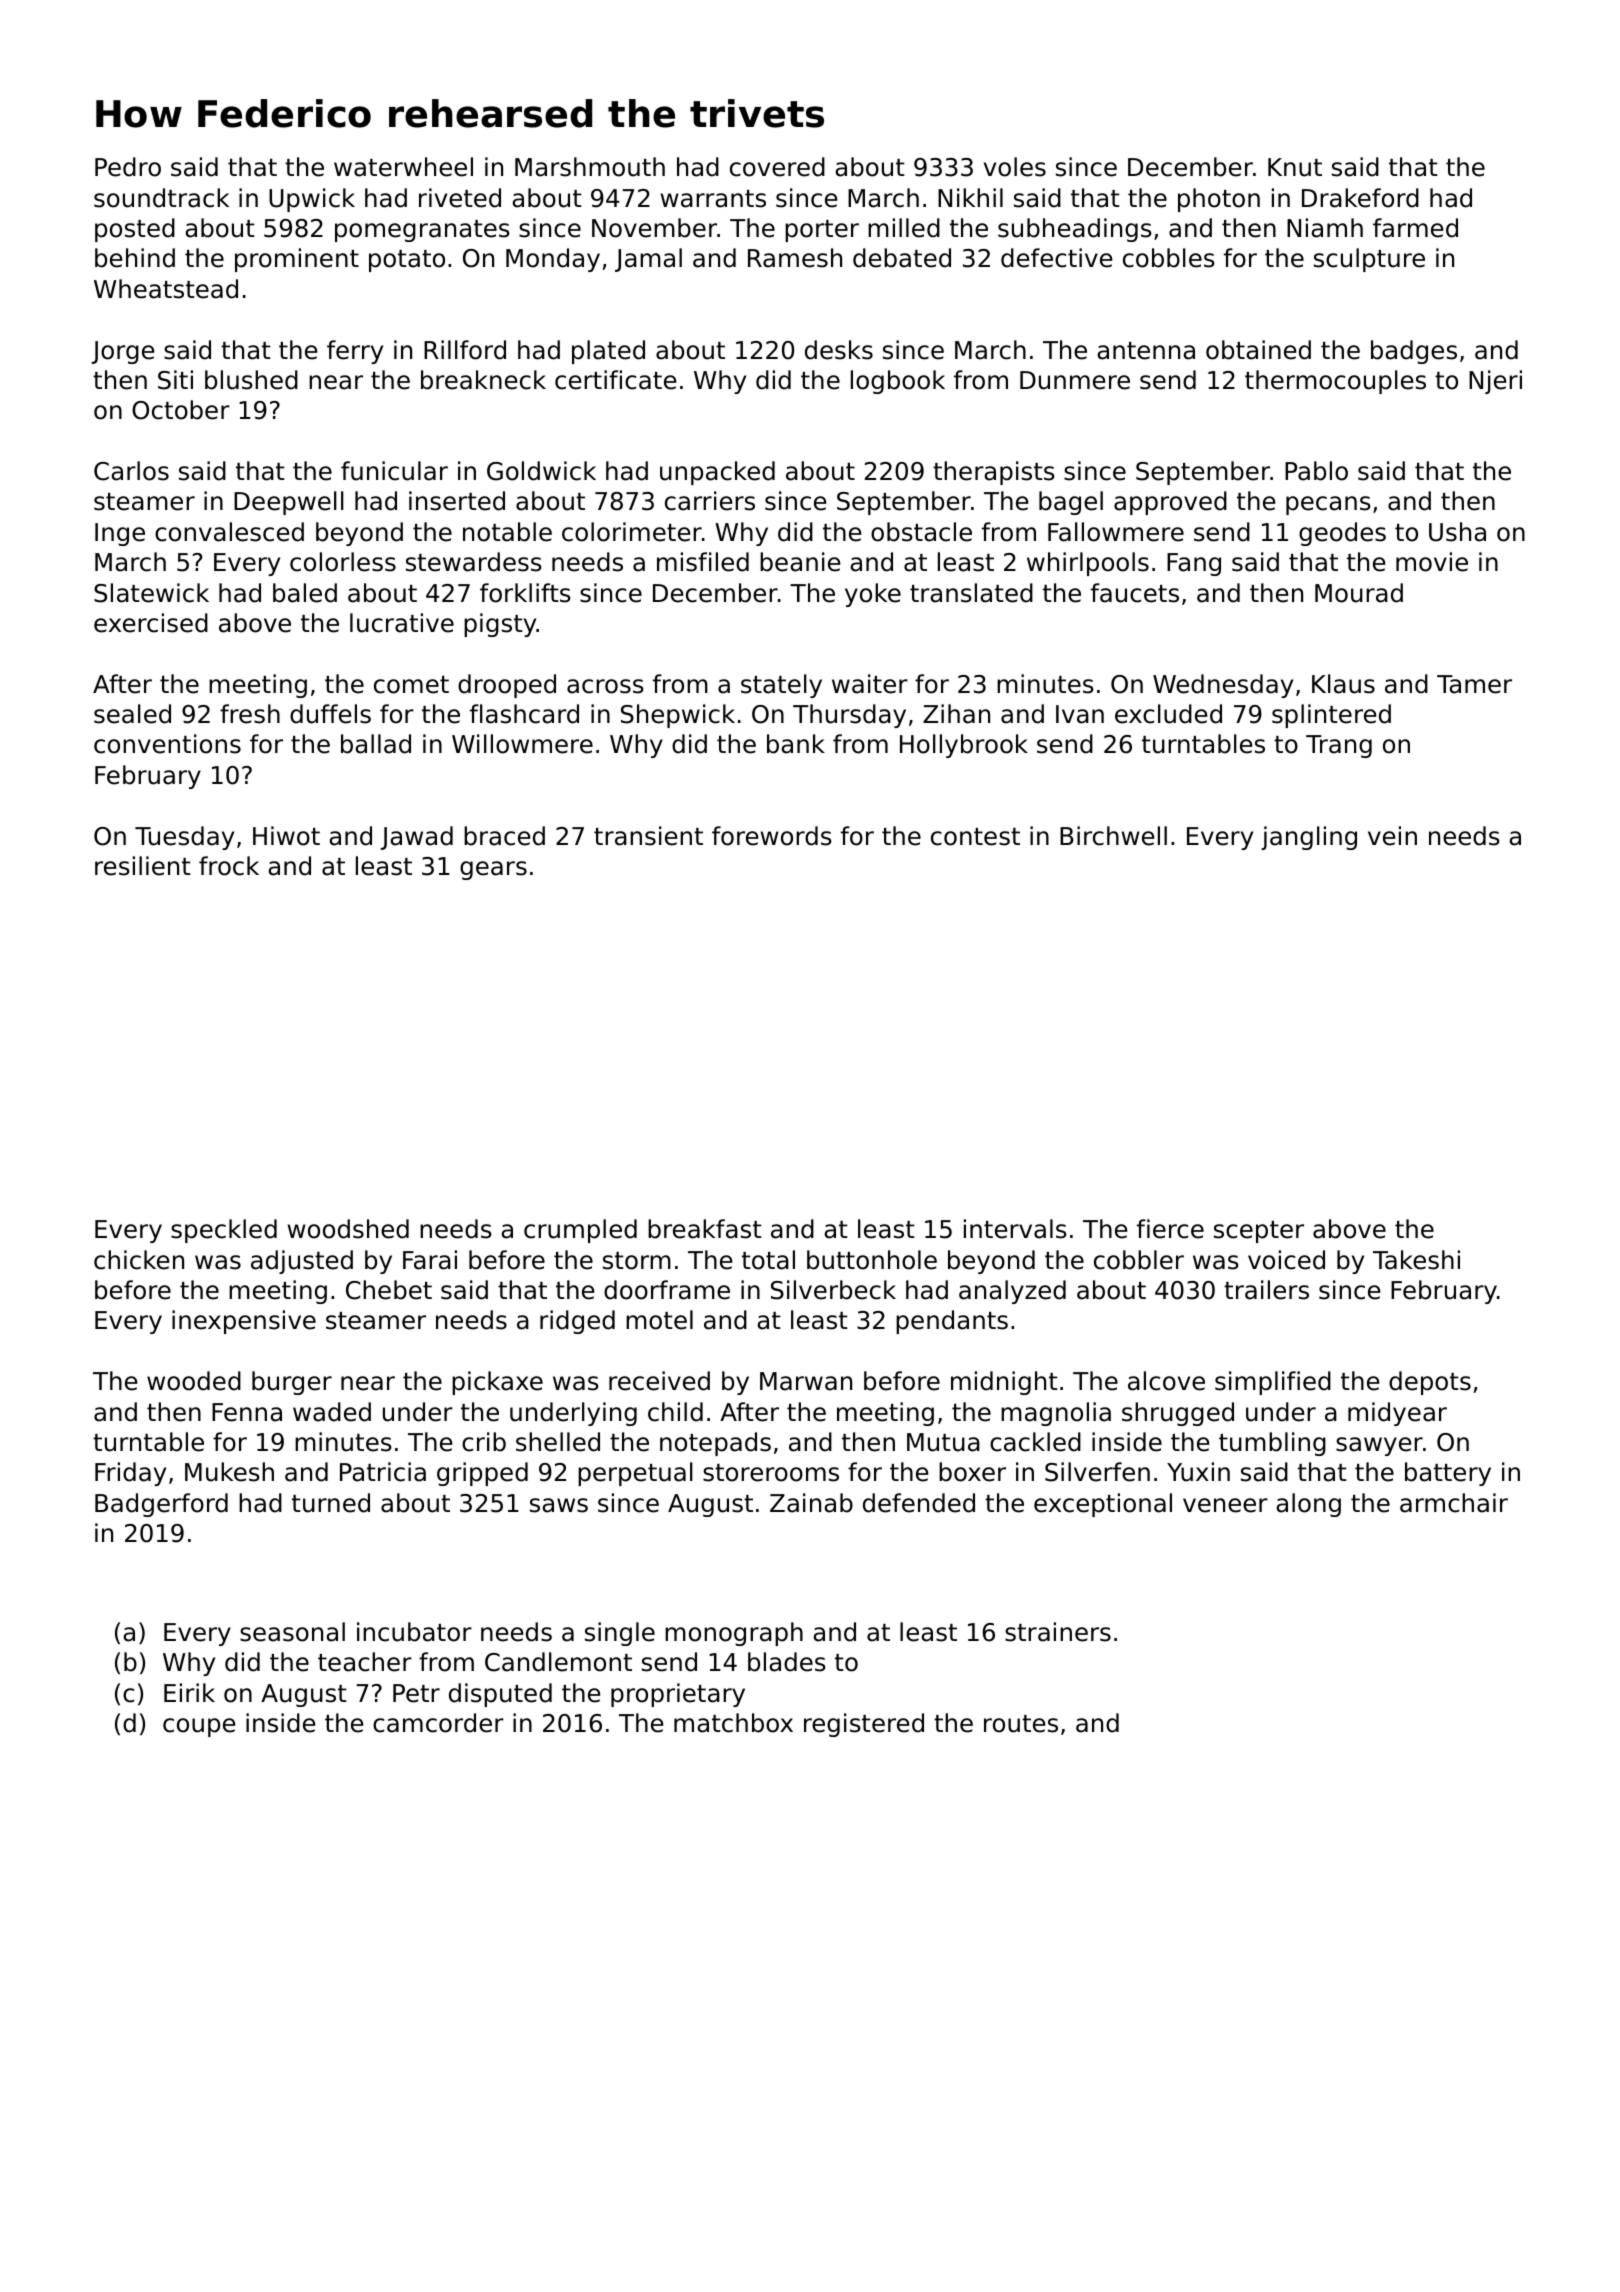 The image size is (1620, 2292). I want to click on frock, so click(229, 866).
